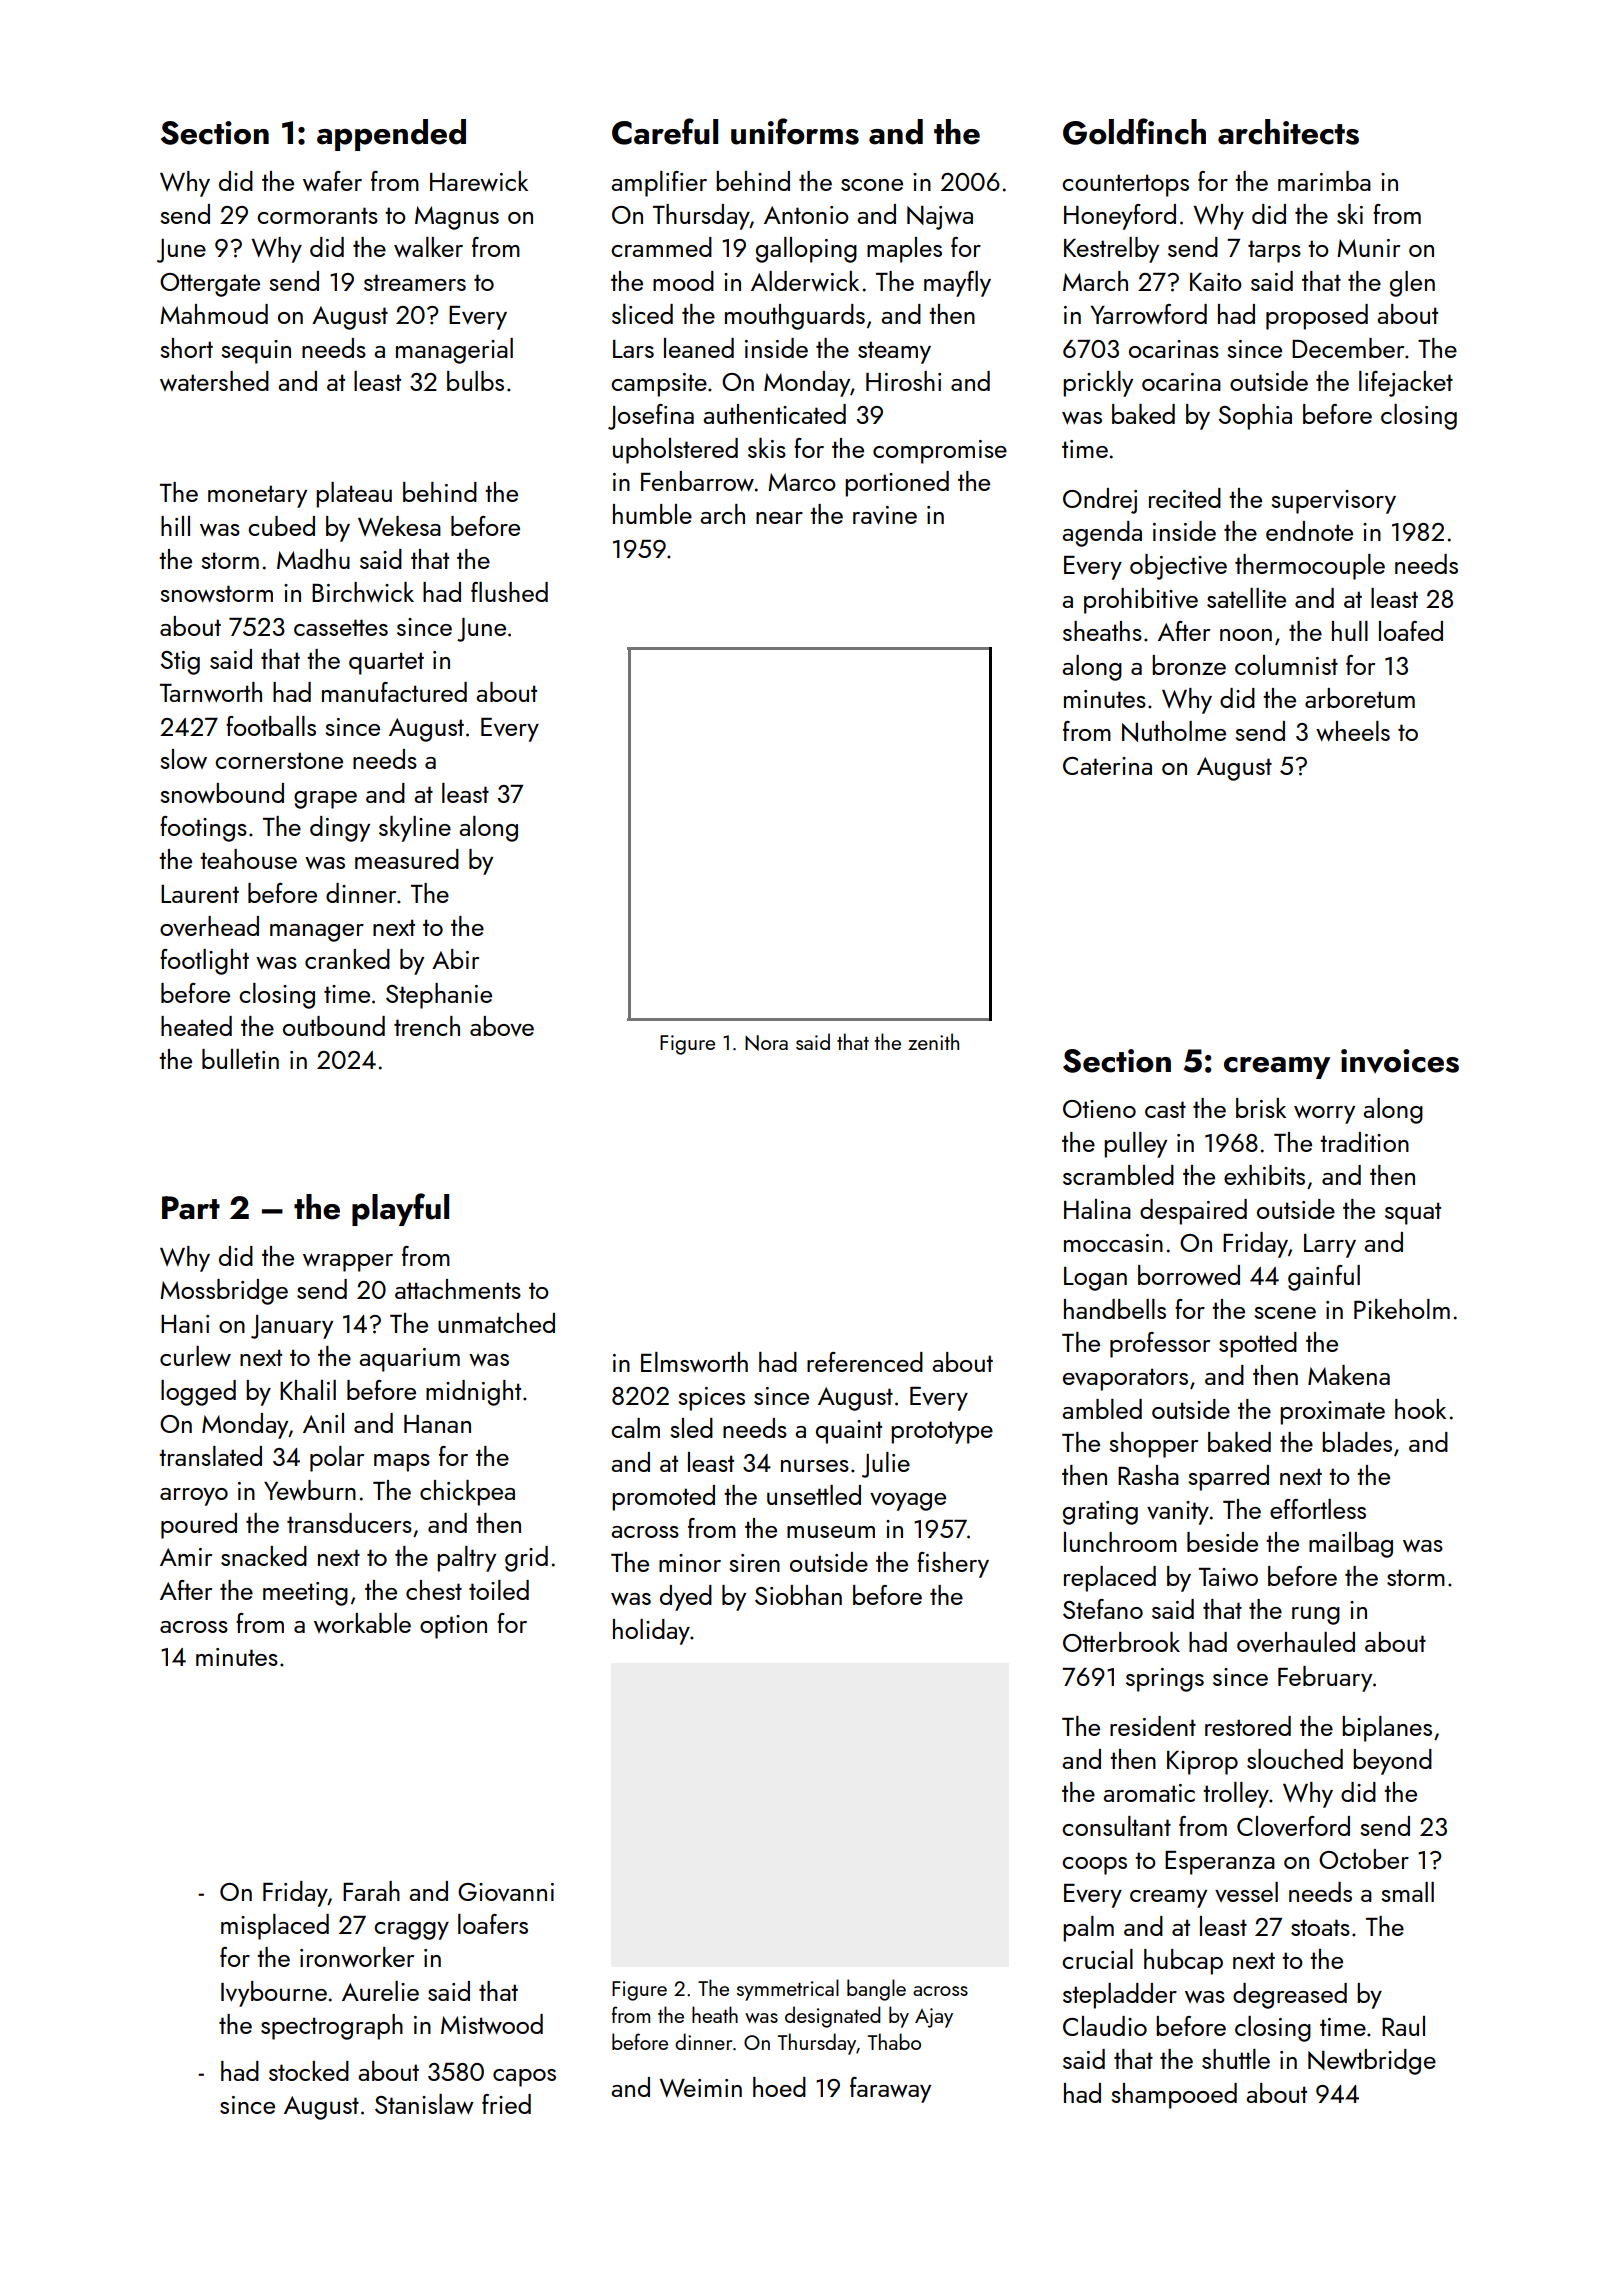  Describe the element at coordinates (1125, 1379) in the page. I see `evaporators` at that location.
